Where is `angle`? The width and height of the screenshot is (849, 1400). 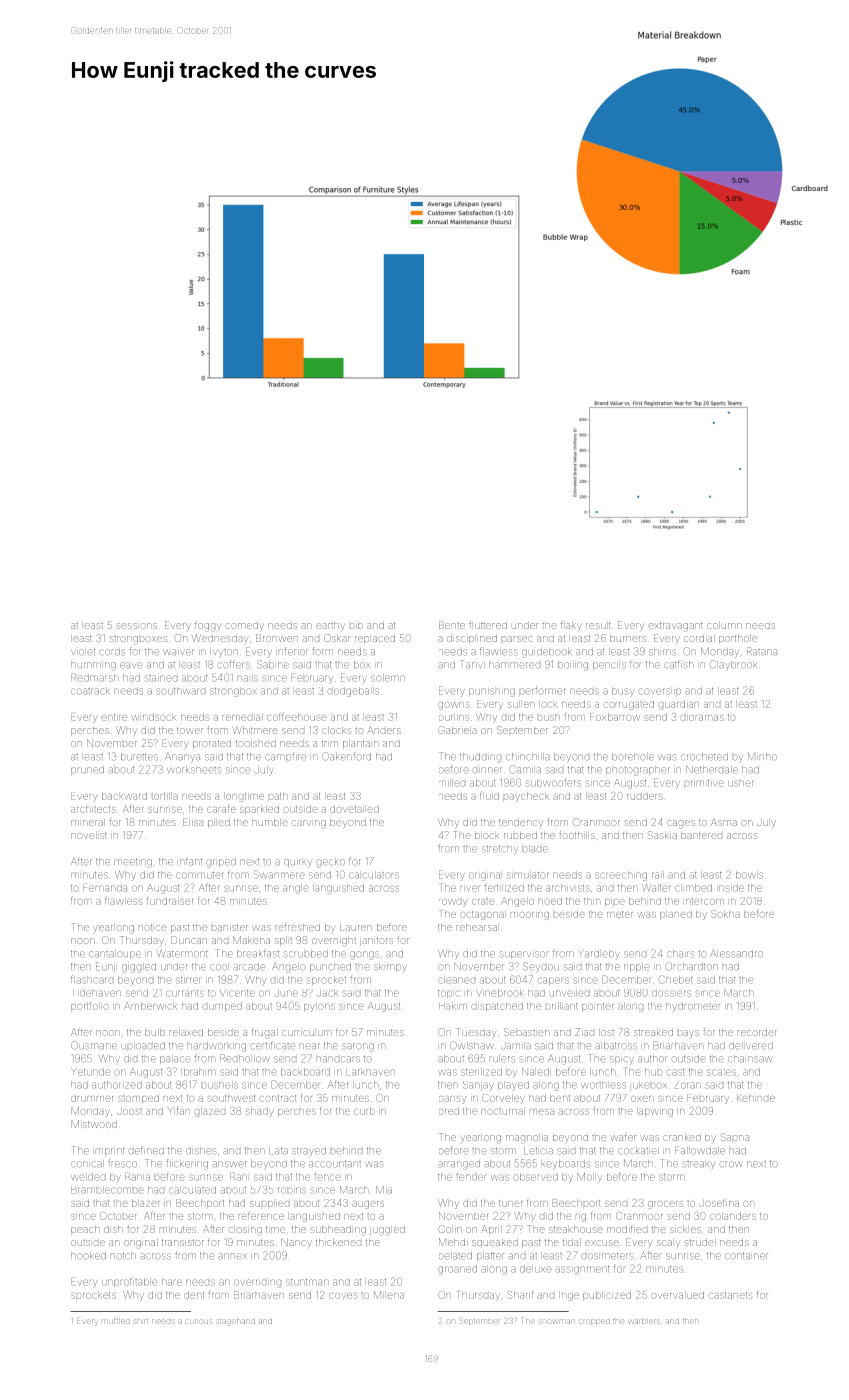
angle is located at coordinates (295, 889).
